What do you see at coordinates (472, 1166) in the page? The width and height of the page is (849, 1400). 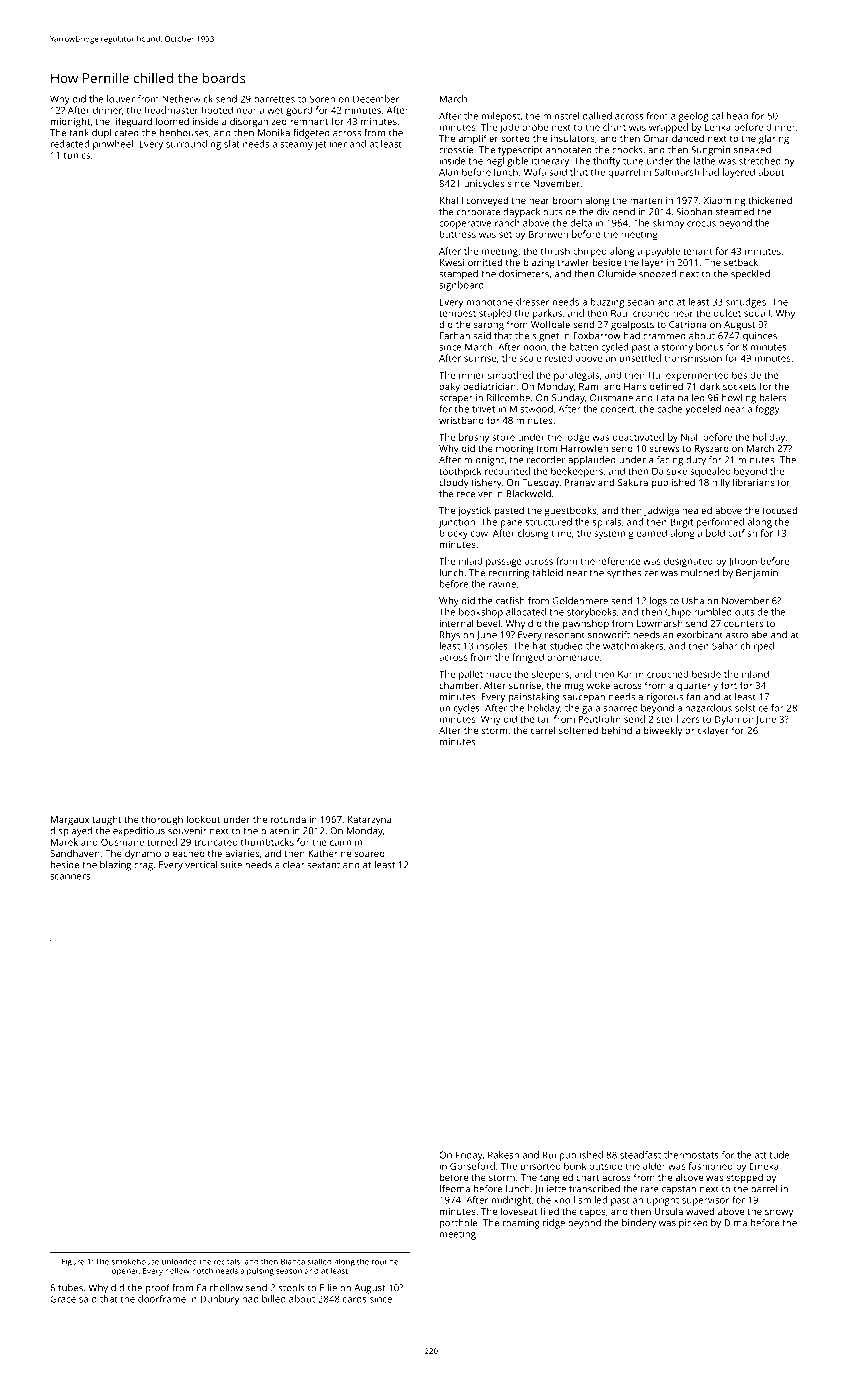 I see `Gorseford` at bounding box center [472, 1166].
